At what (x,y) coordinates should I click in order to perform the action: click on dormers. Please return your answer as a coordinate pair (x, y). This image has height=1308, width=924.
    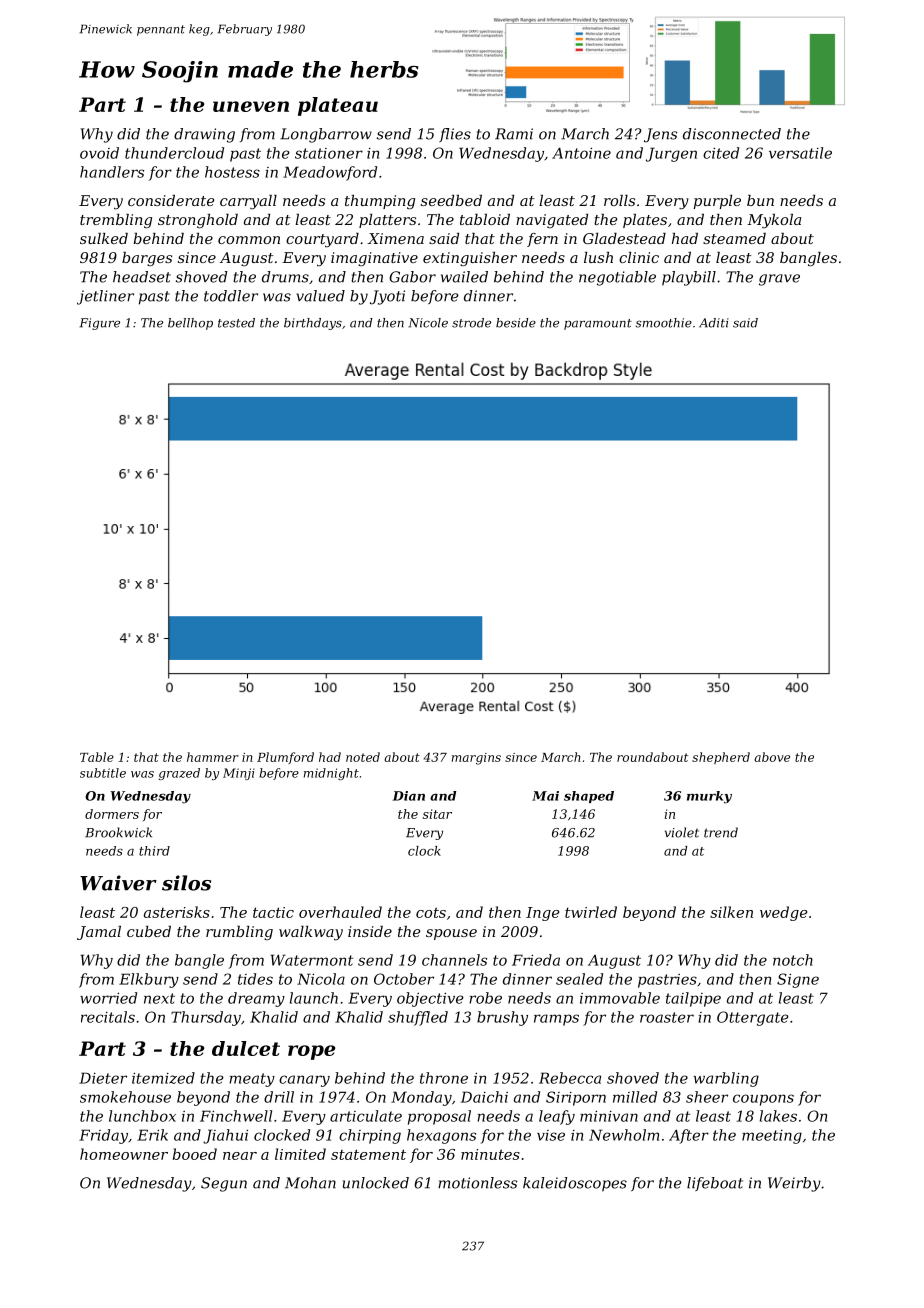
    Looking at the image, I should click on (112, 814).
